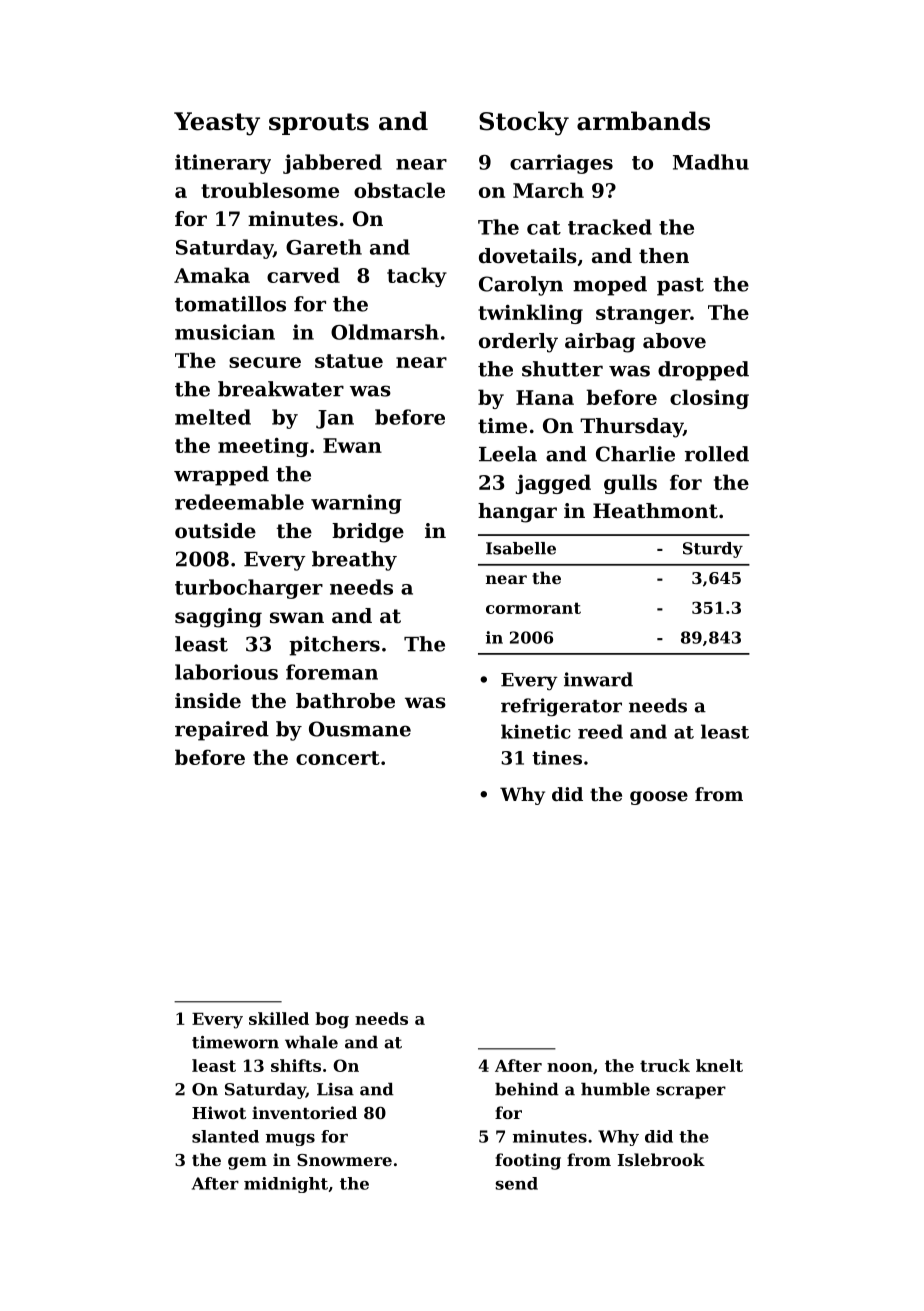 The image size is (924, 1311). Describe the element at coordinates (219, 1112) in the page. I see `Hiwot` at that location.
